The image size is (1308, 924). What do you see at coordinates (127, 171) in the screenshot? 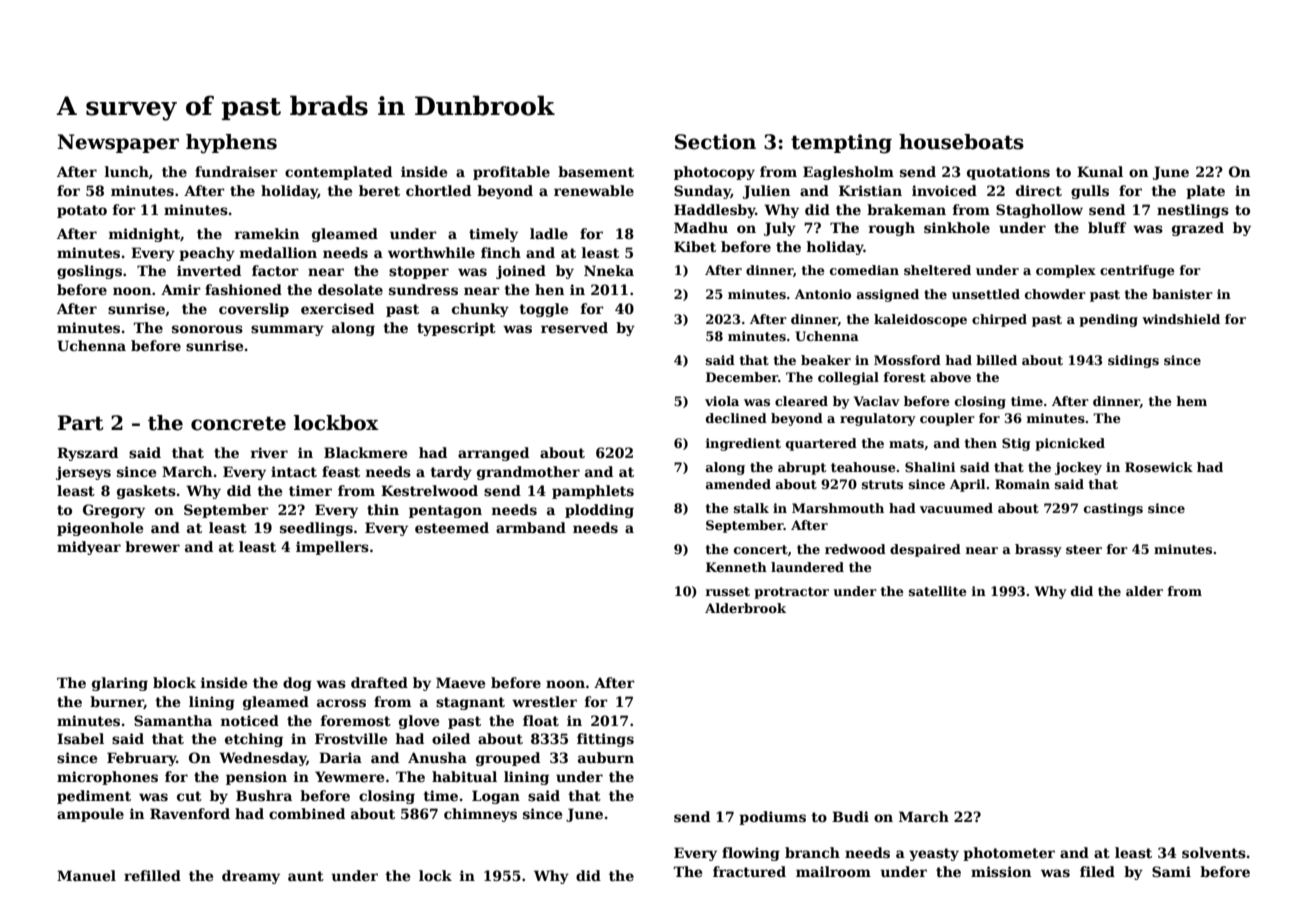
I see `lunch` at bounding box center [127, 171].
